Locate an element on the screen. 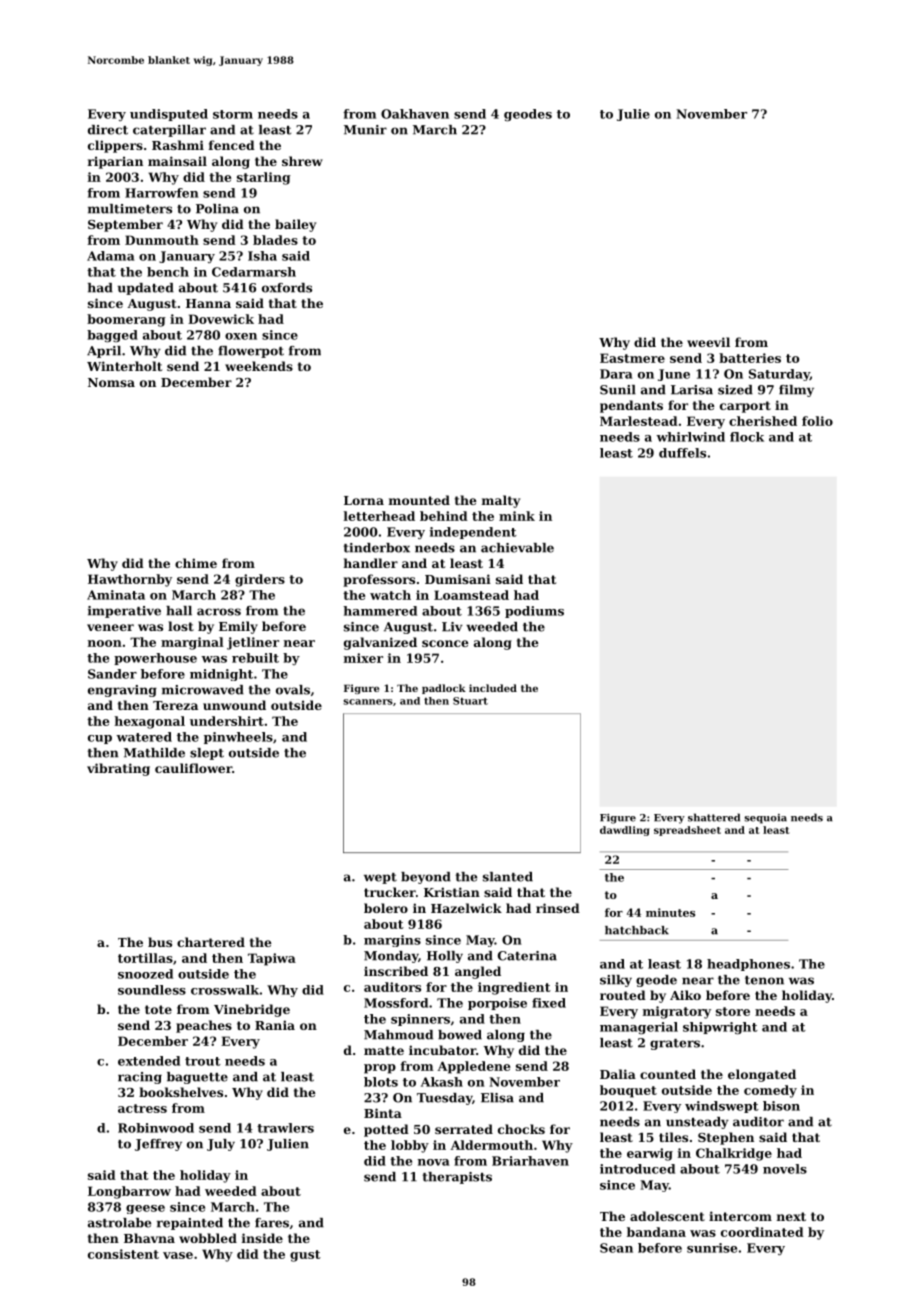  angled is located at coordinates (478, 972).
